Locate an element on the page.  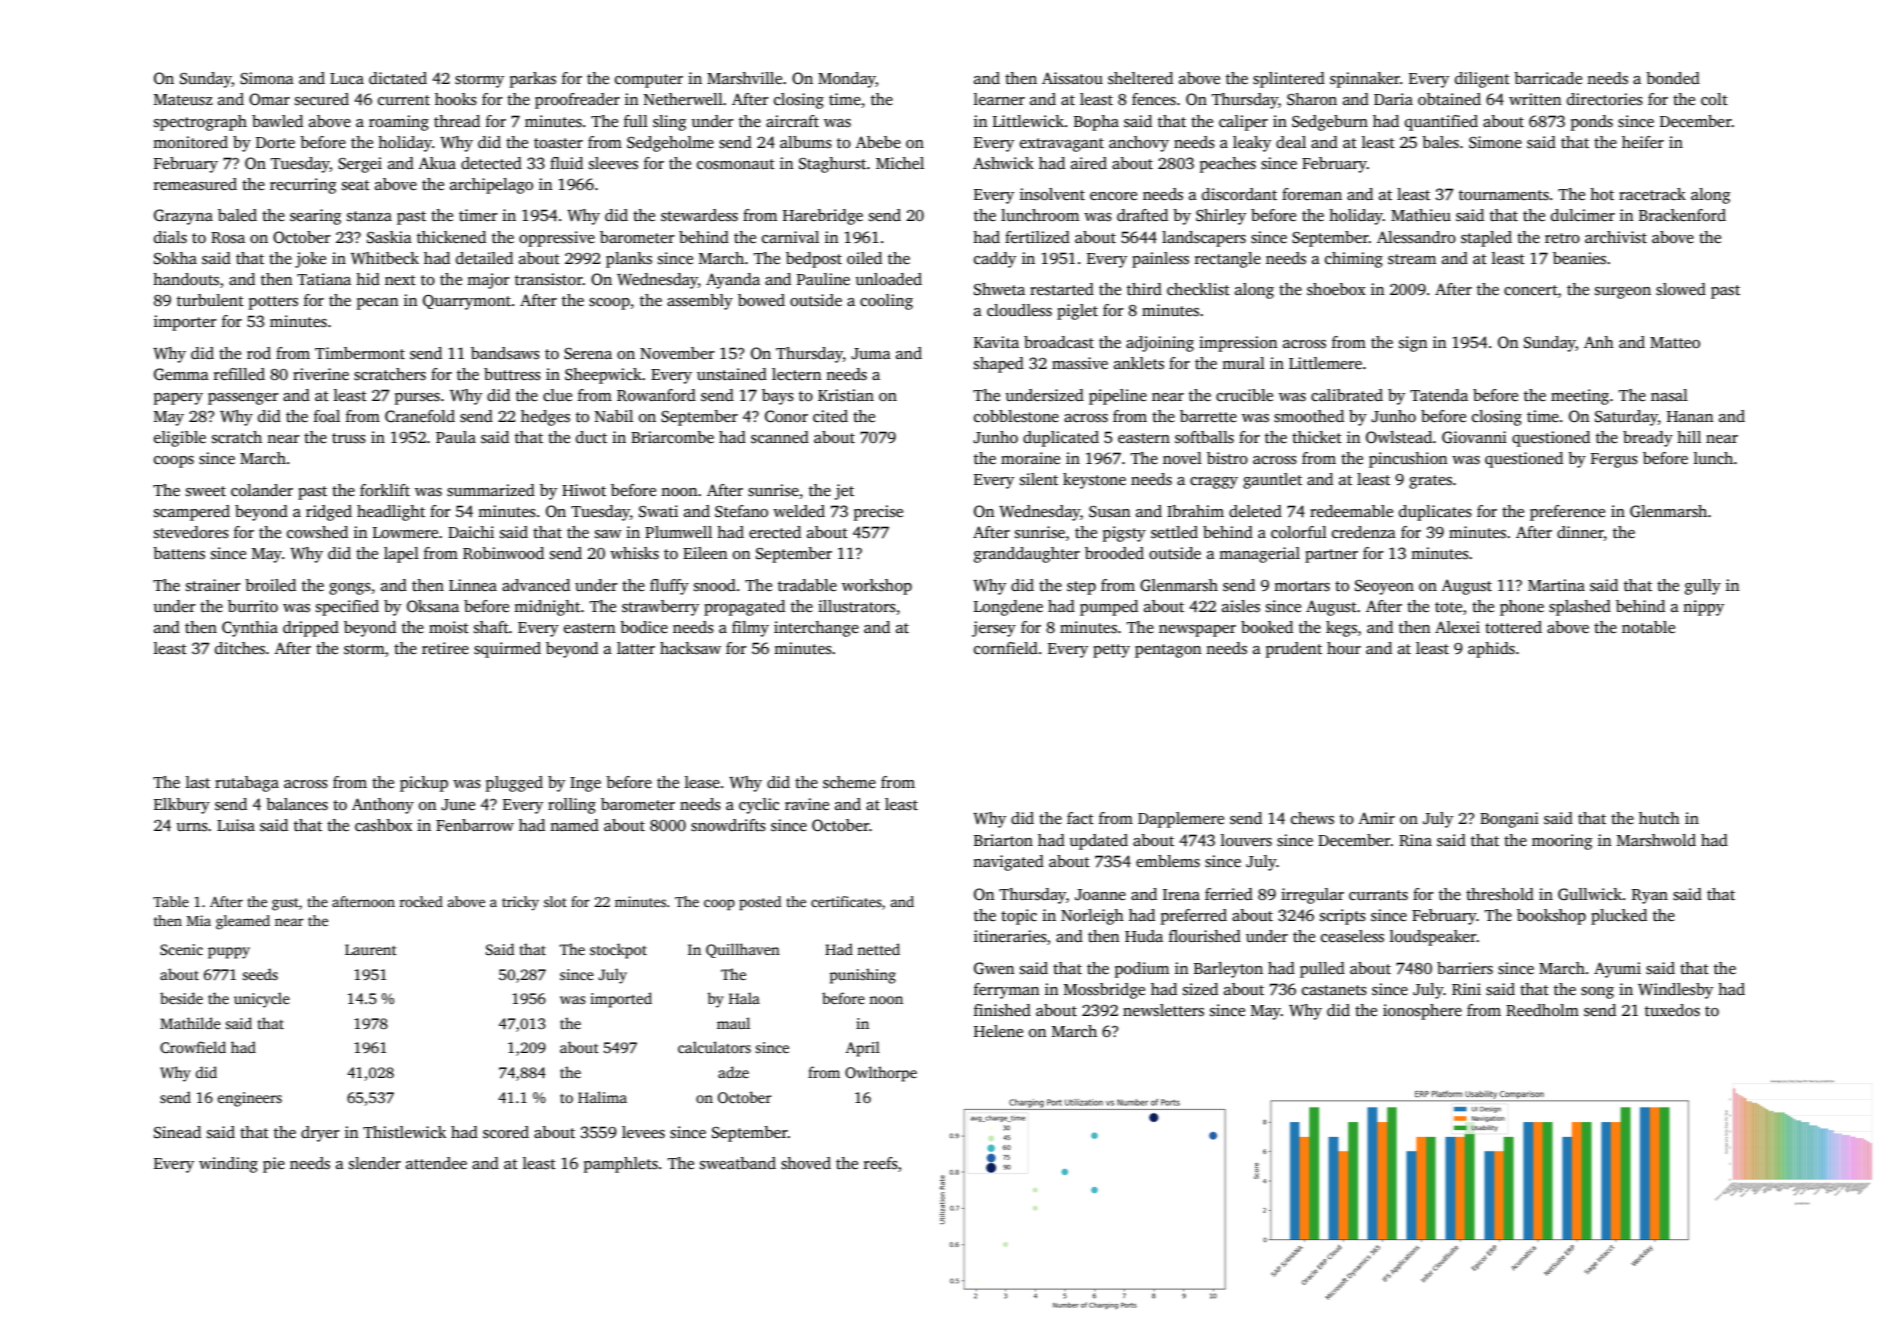
Dapplemere is located at coordinates (1181, 820).
